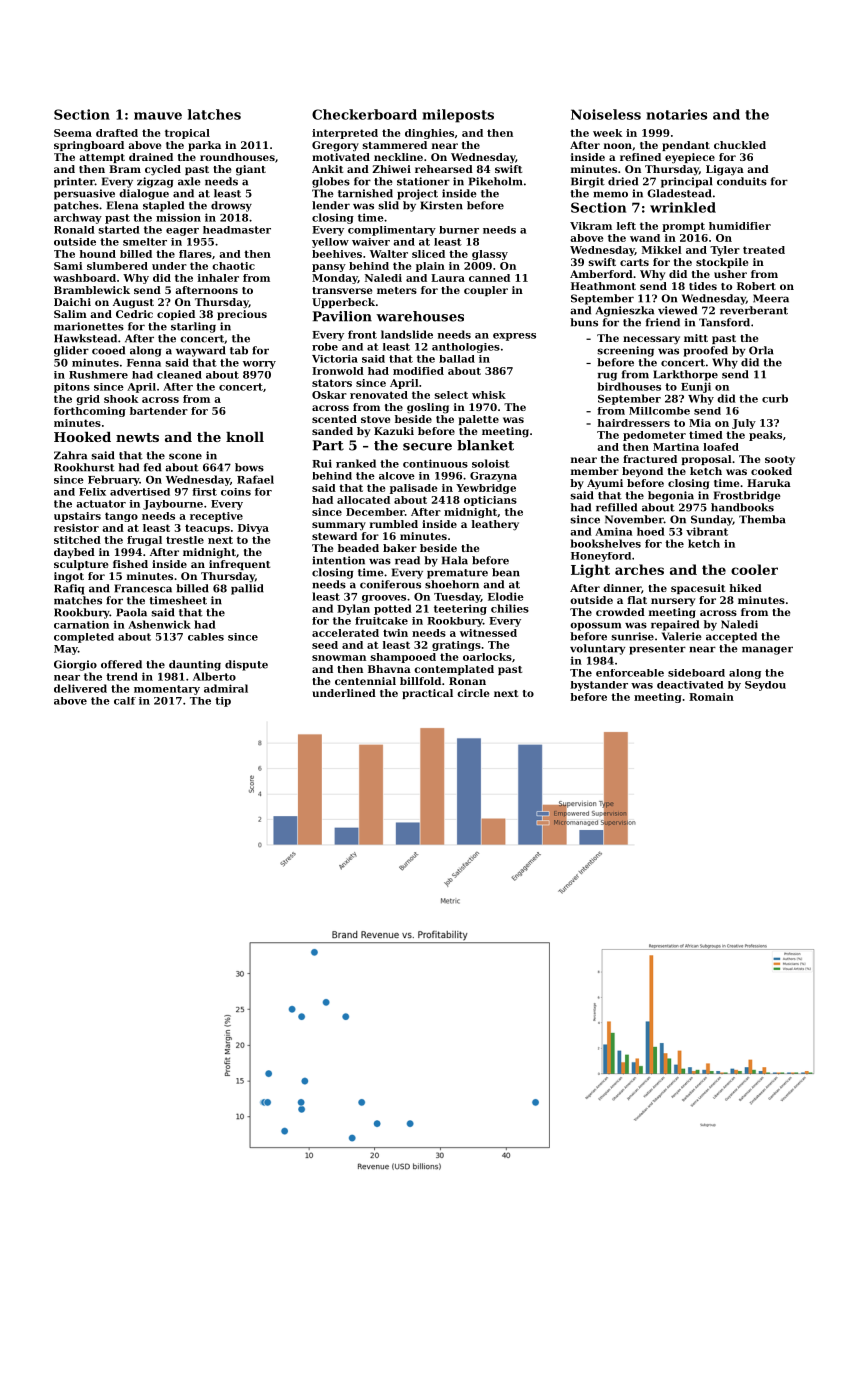 Image resolution: width=849 pixels, height=1400 pixels. Describe the element at coordinates (121, 399) in the screenshot. I see `shook` at that location.
